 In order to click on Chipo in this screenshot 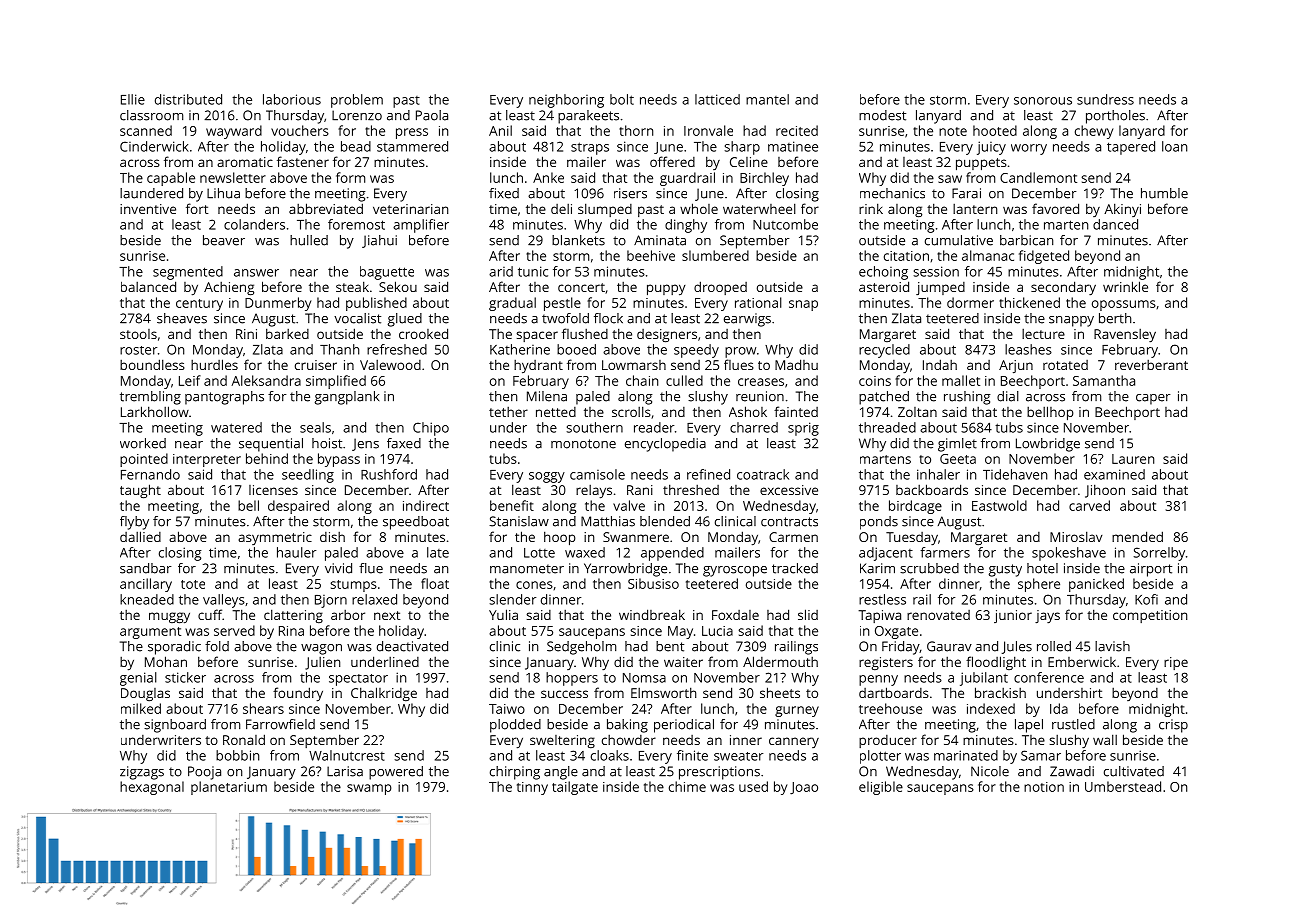, I will do `click(431, 429)`.
